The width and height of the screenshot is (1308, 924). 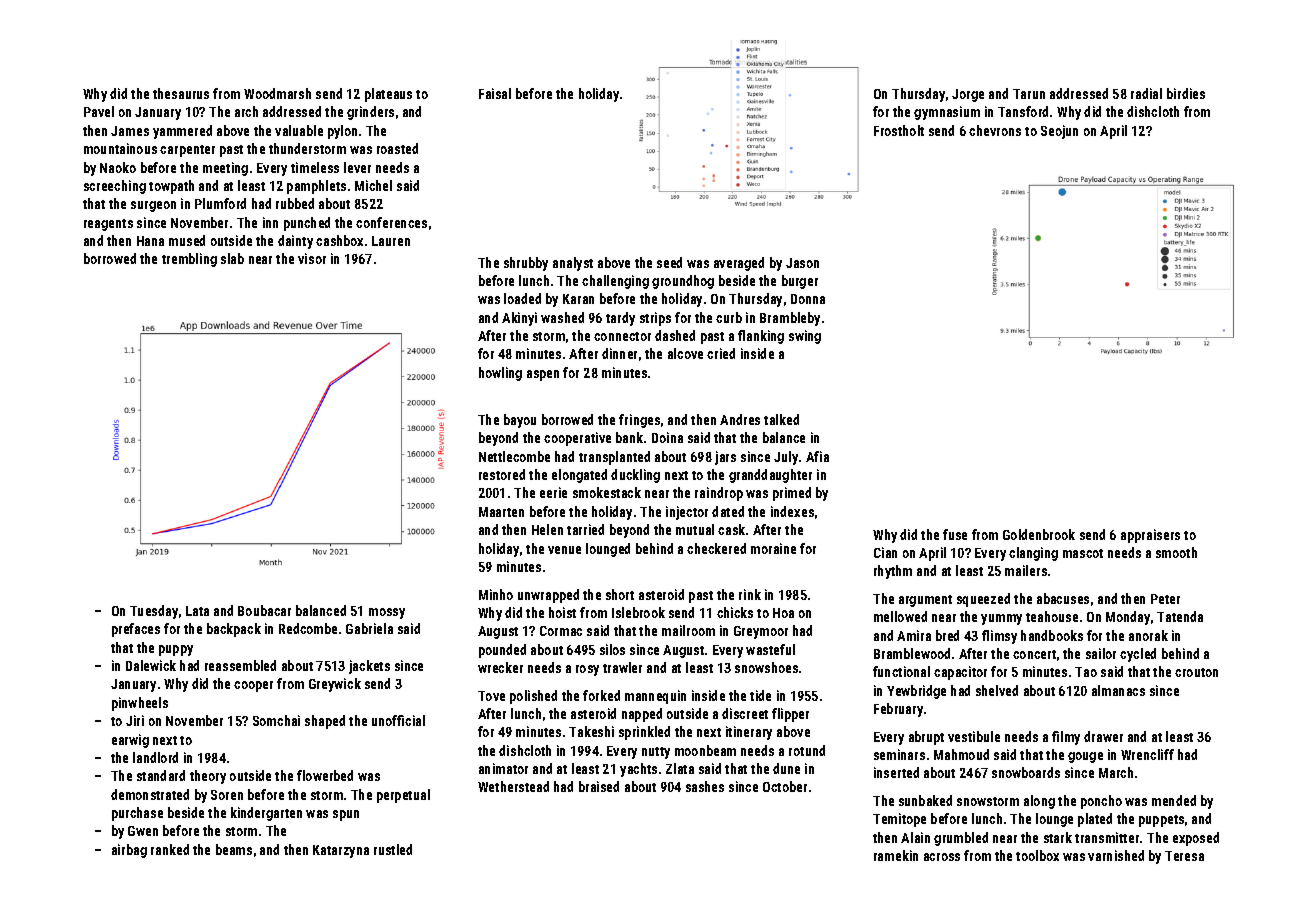 What do you see at coordinates (264, 610) in the screenshot?
I see `Boubacar` at bounding box center [264, 610].
